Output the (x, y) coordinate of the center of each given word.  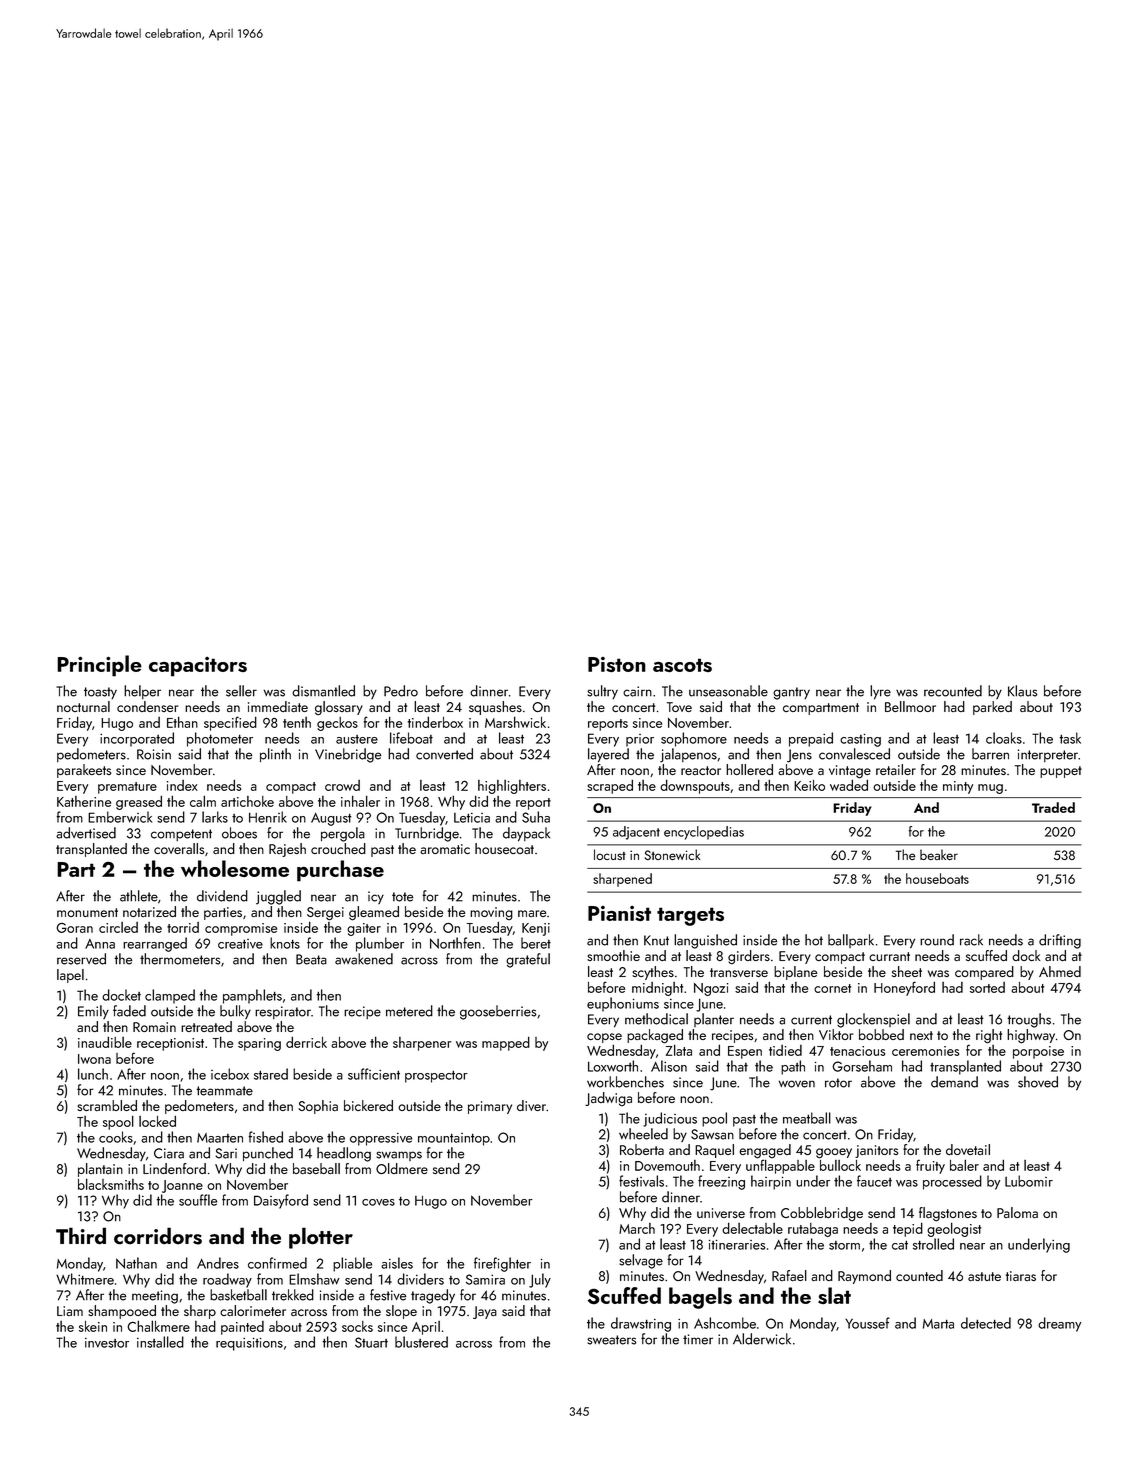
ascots (682, 665)
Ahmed (1060, 971)
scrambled (107, 1105)
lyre (880, 692)
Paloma (1017, 1212)
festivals (641, 1181)
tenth (297, 722)
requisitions (249, 1344)
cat (900, 1245)
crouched (338, 848)
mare (532, 913)
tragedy (433, 1296)
